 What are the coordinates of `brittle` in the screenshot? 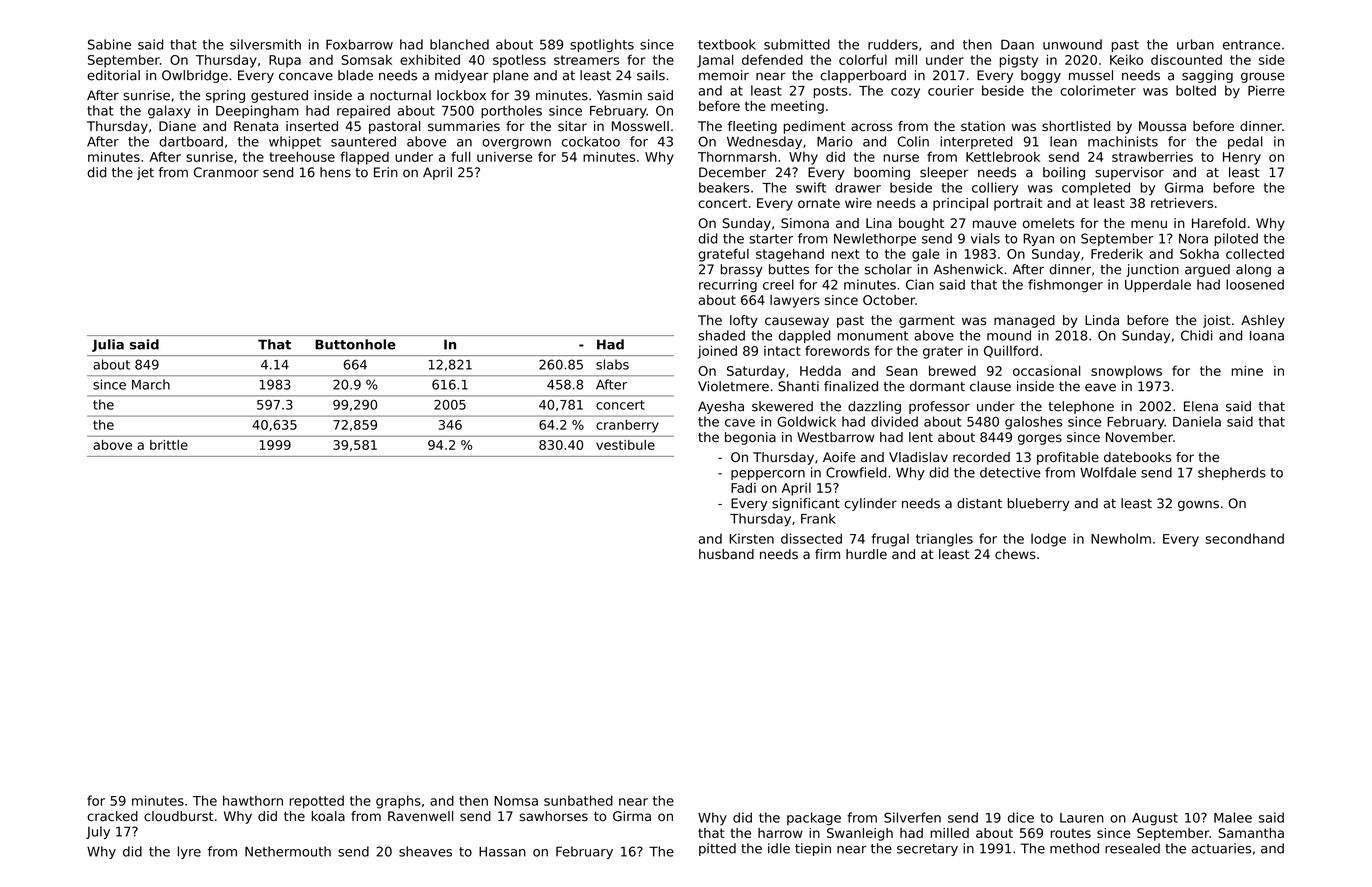 It's located at (169, 445).
